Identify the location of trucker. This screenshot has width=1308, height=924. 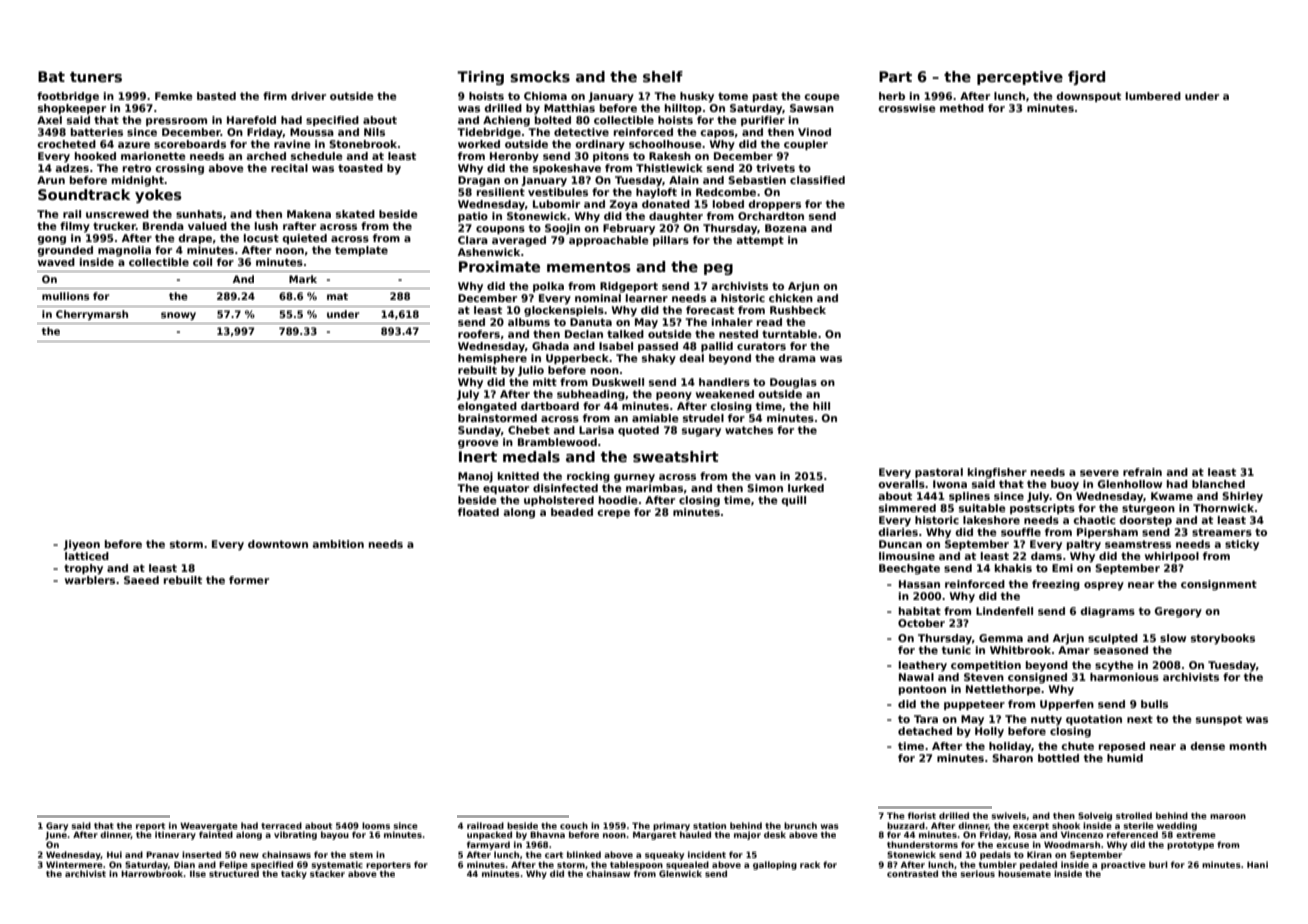
(114, 226).
